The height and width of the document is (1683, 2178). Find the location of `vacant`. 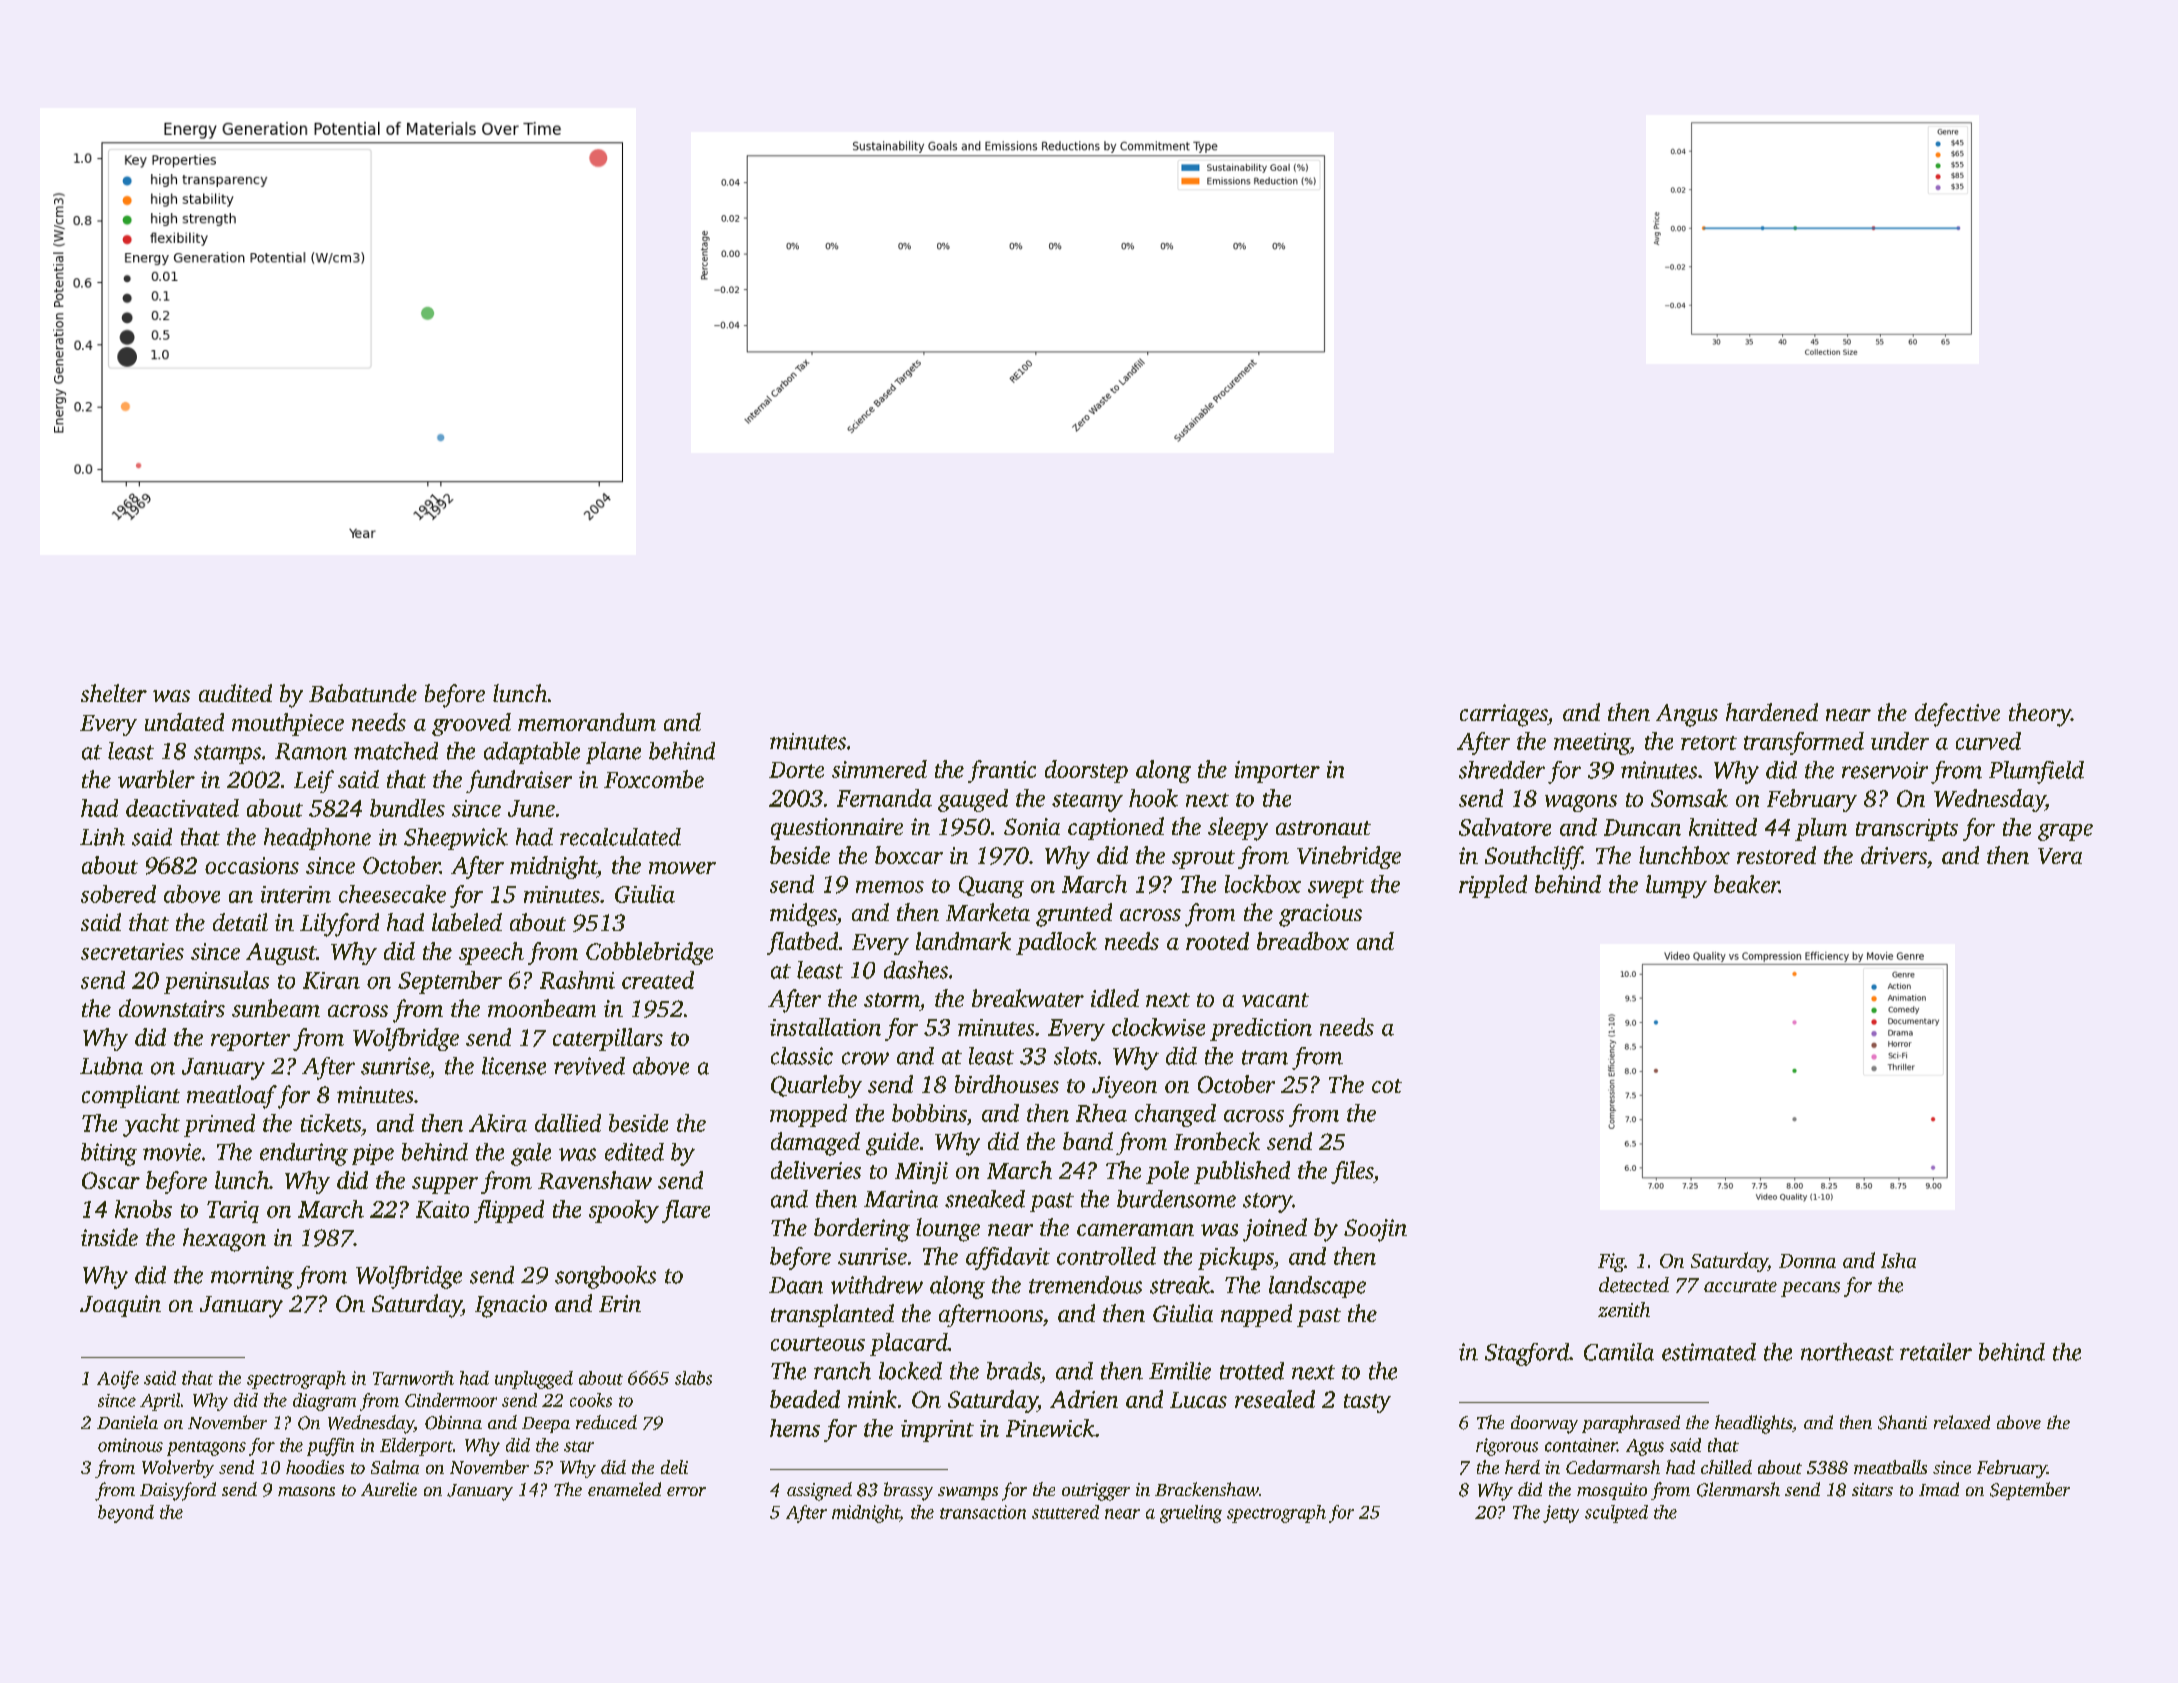

vacant is located at coordinates (1275, 1000).
